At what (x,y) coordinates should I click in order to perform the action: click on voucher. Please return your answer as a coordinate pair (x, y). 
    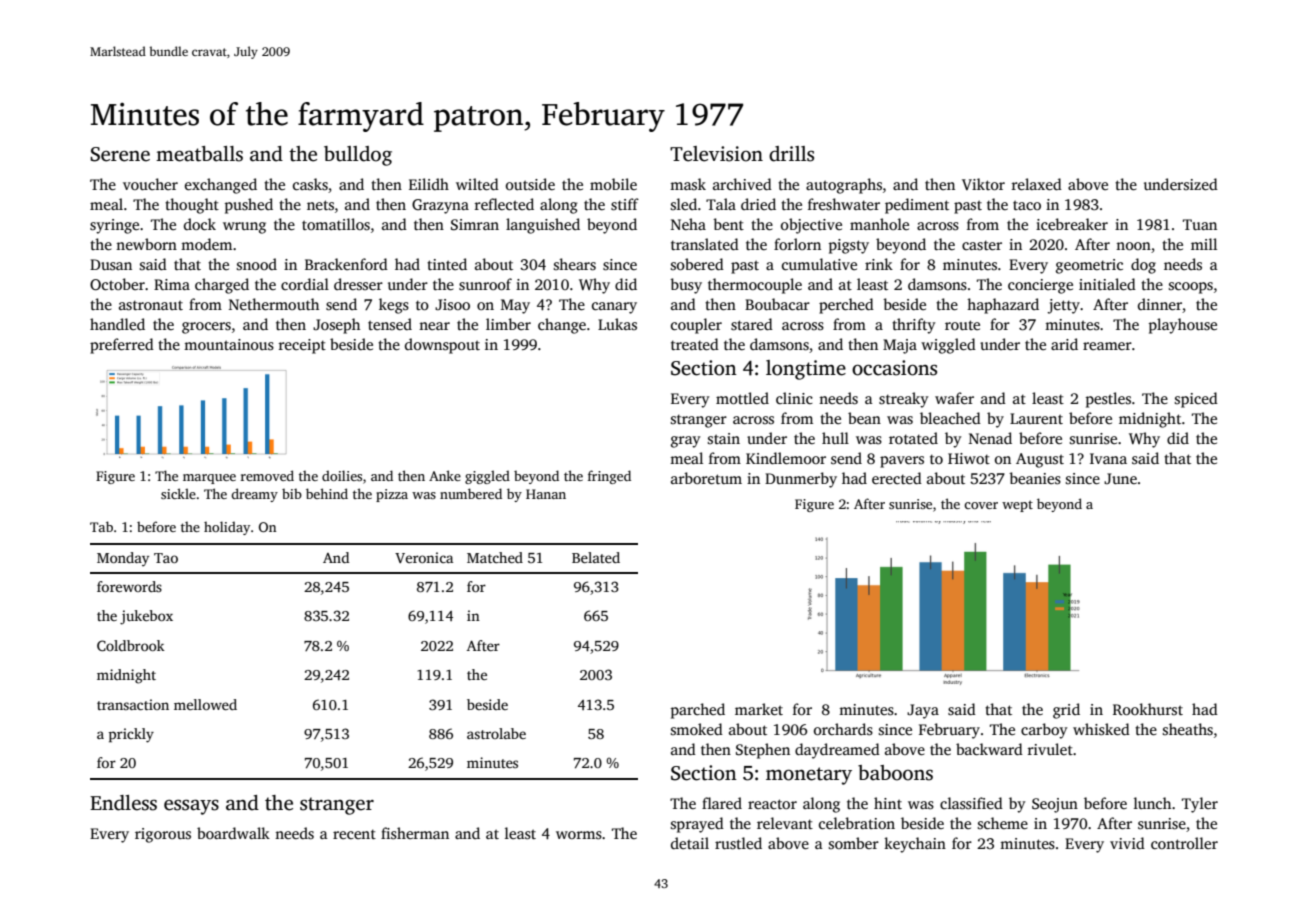
    Looking at the image, I should click on (150, 184).
